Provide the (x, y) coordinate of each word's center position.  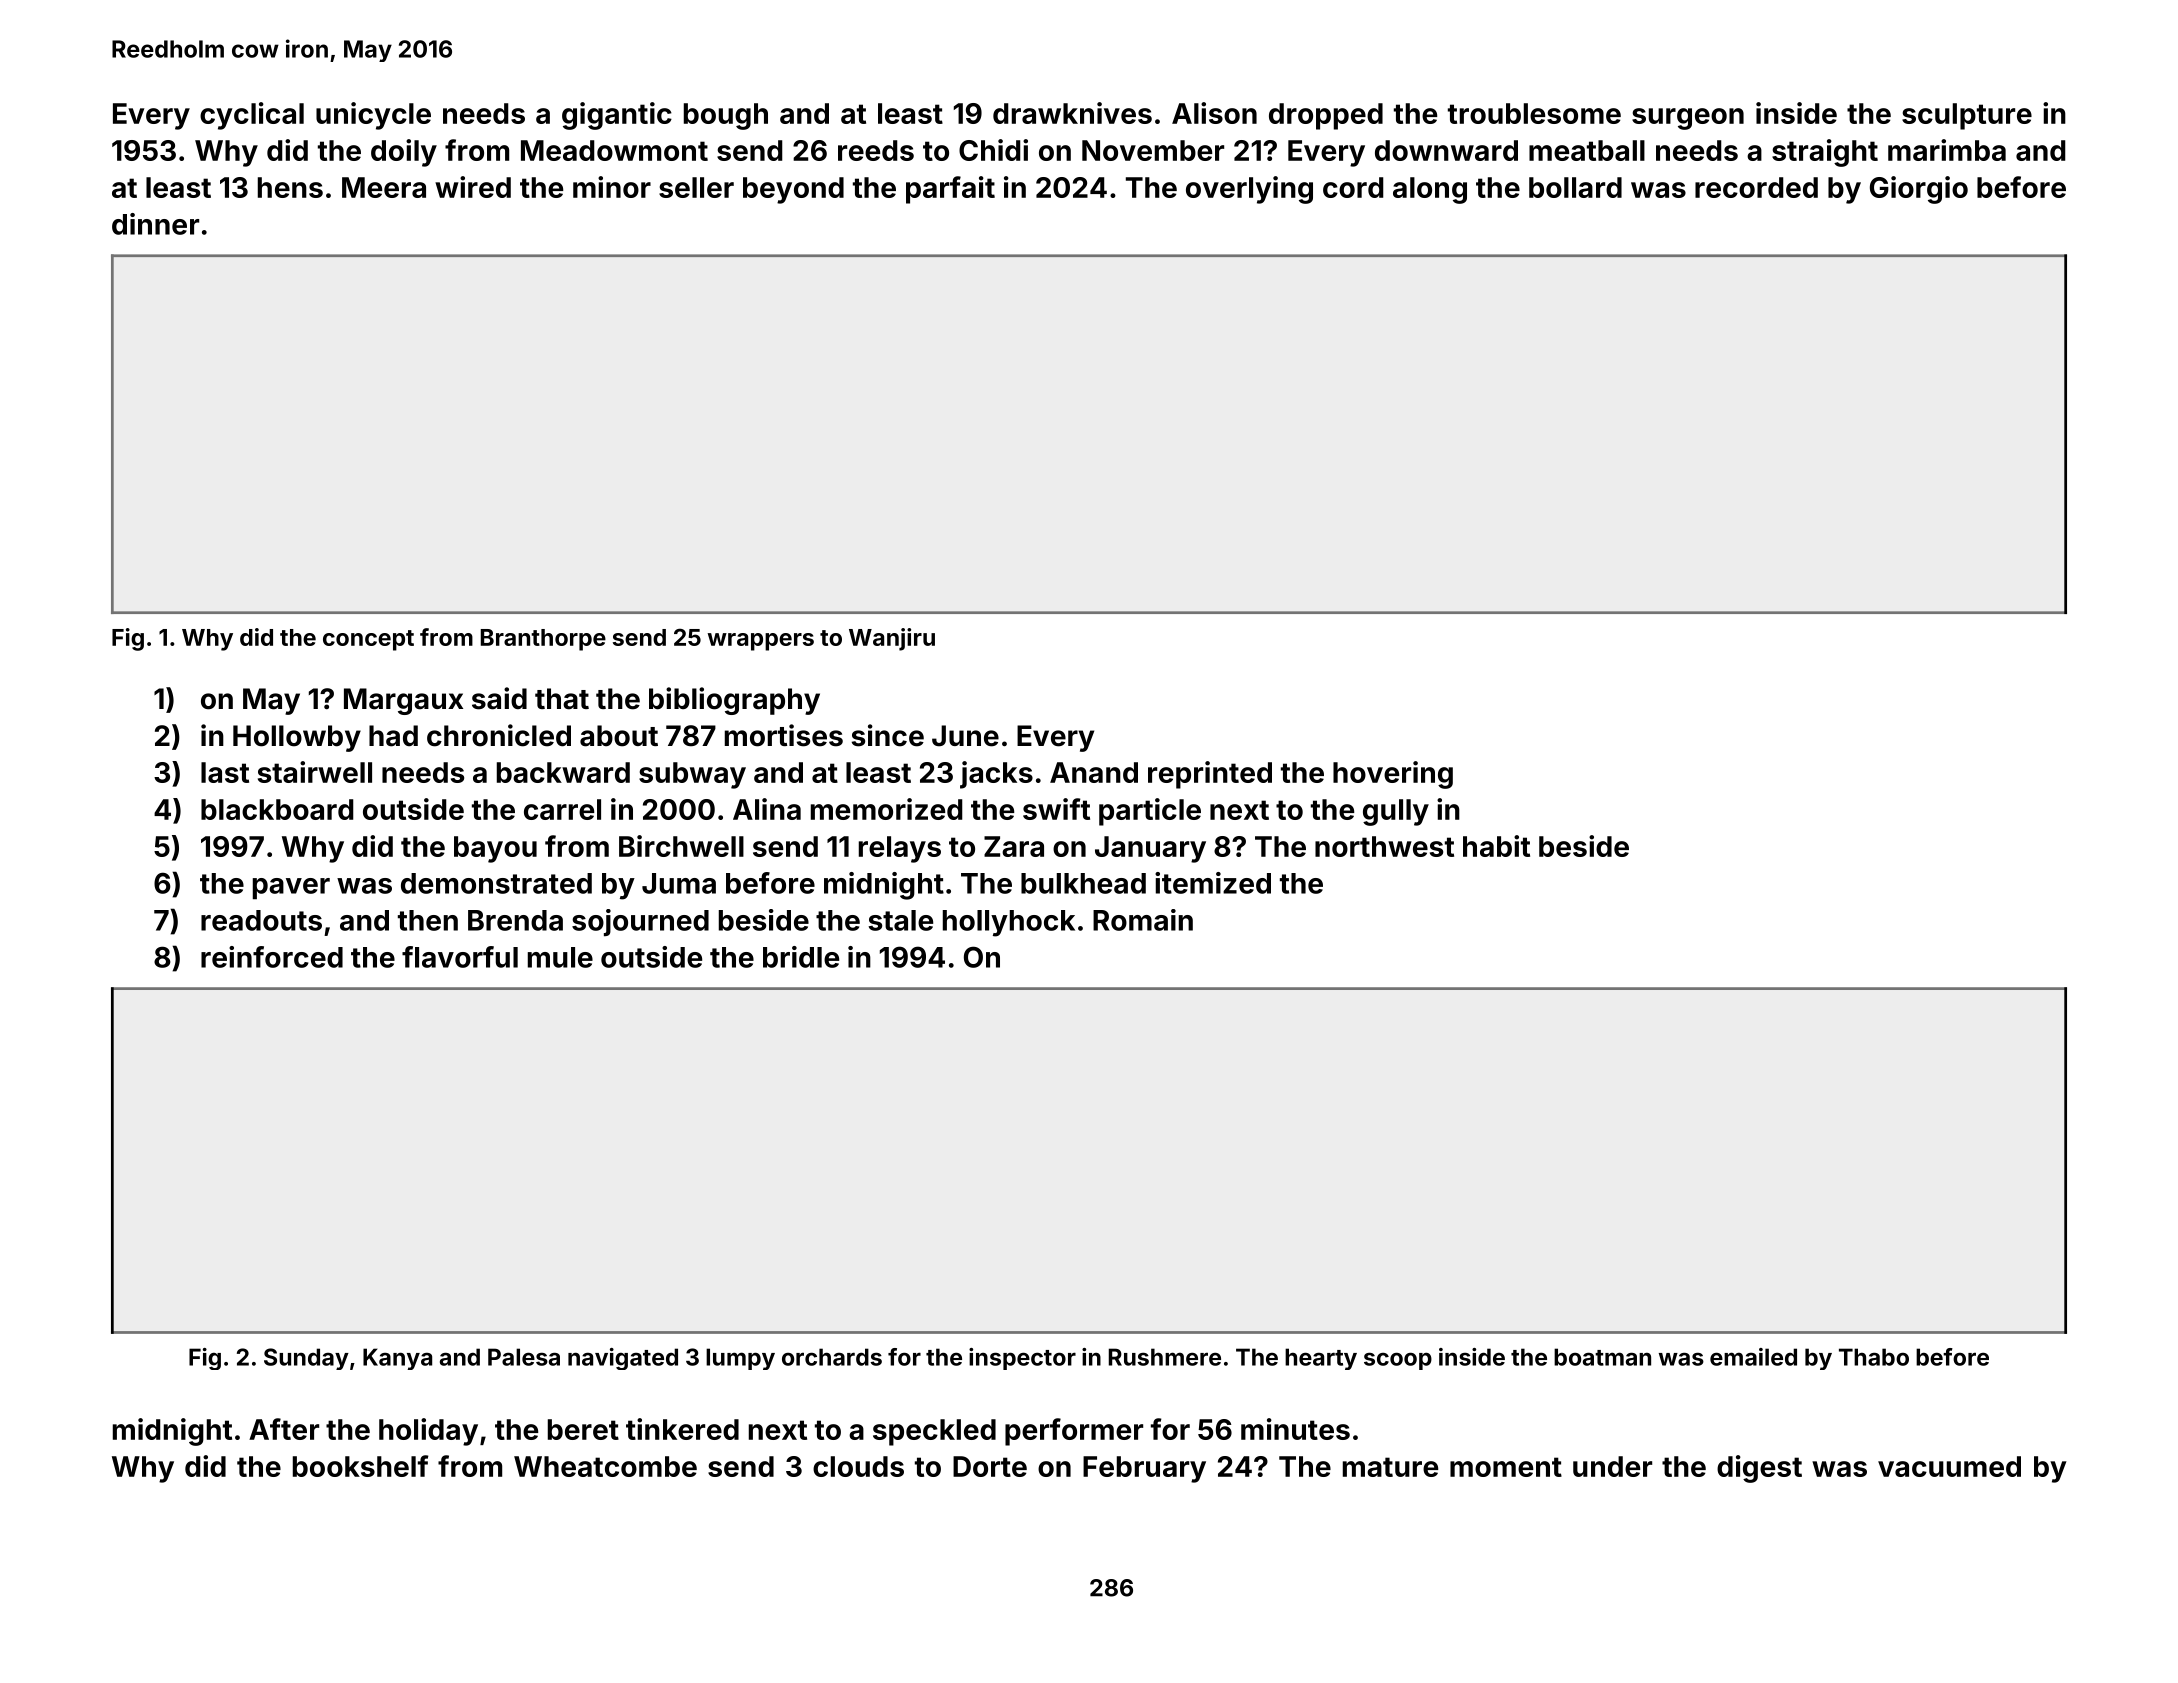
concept (368, 640)
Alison (1214, 113)
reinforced (272, 957)
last (225, 772)
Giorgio (1919, 190)
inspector (1022, 1359)
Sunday (306, 1359)
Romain (1143, 920)
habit (1496, 846)
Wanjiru (892, 639)
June (965, 736)
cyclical (252, 116)
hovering (1393, 775)
